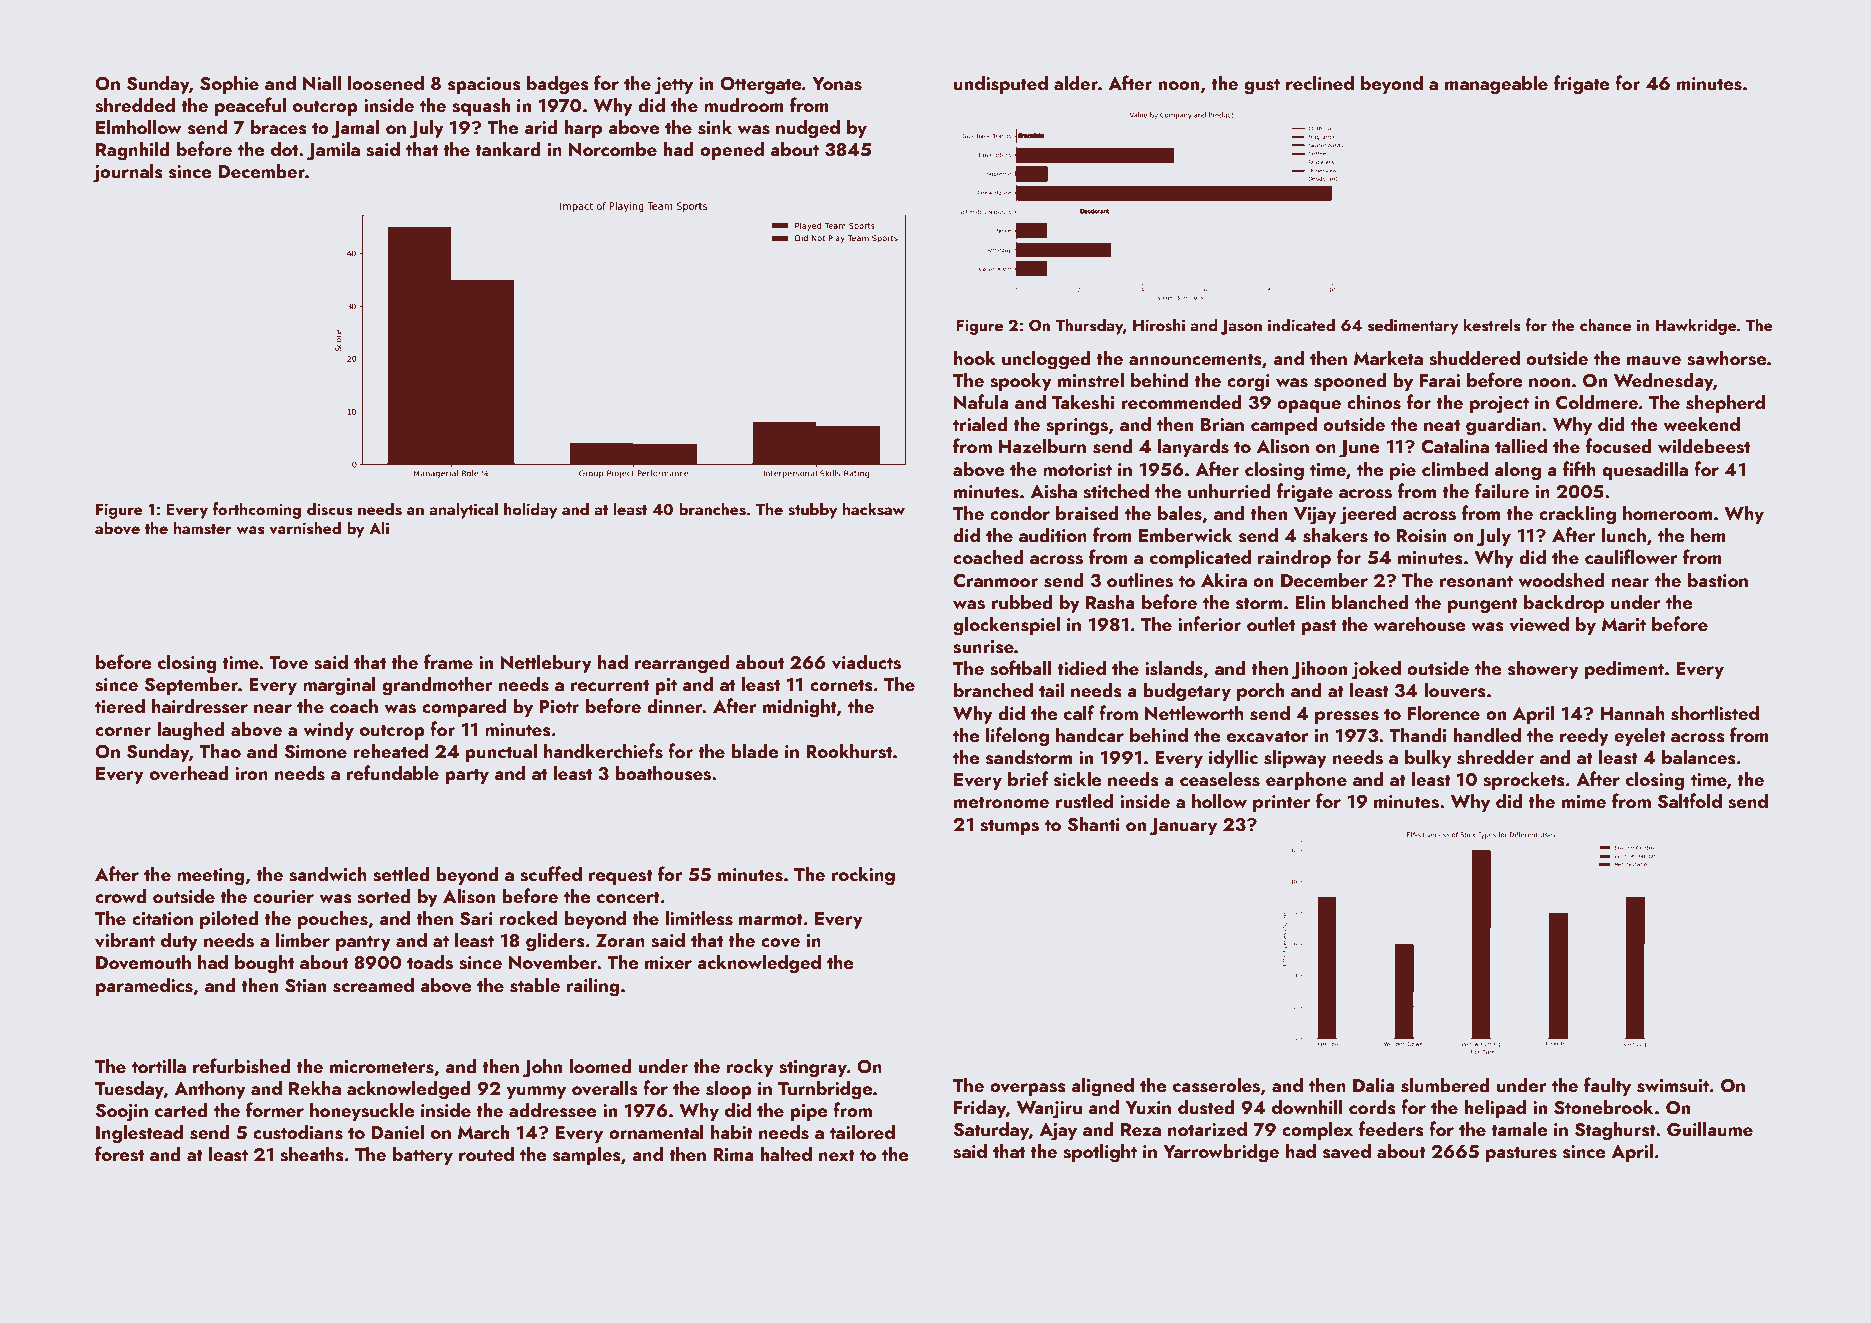  Describe the element at coordinates (122, 1113) in the document. I see `Soojin` at that location.
